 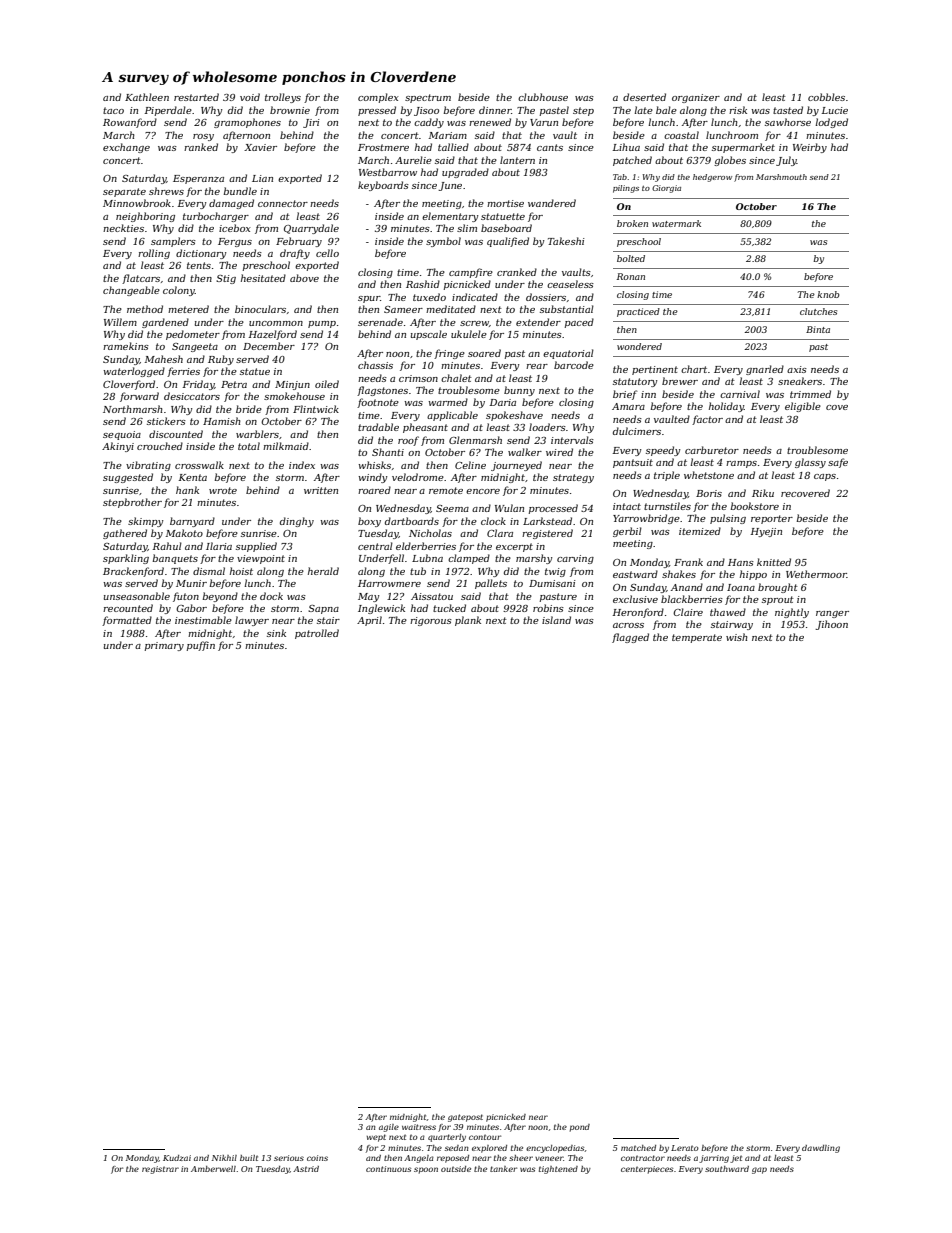 I want to click on patrolled, so click(x=317, y=634).
